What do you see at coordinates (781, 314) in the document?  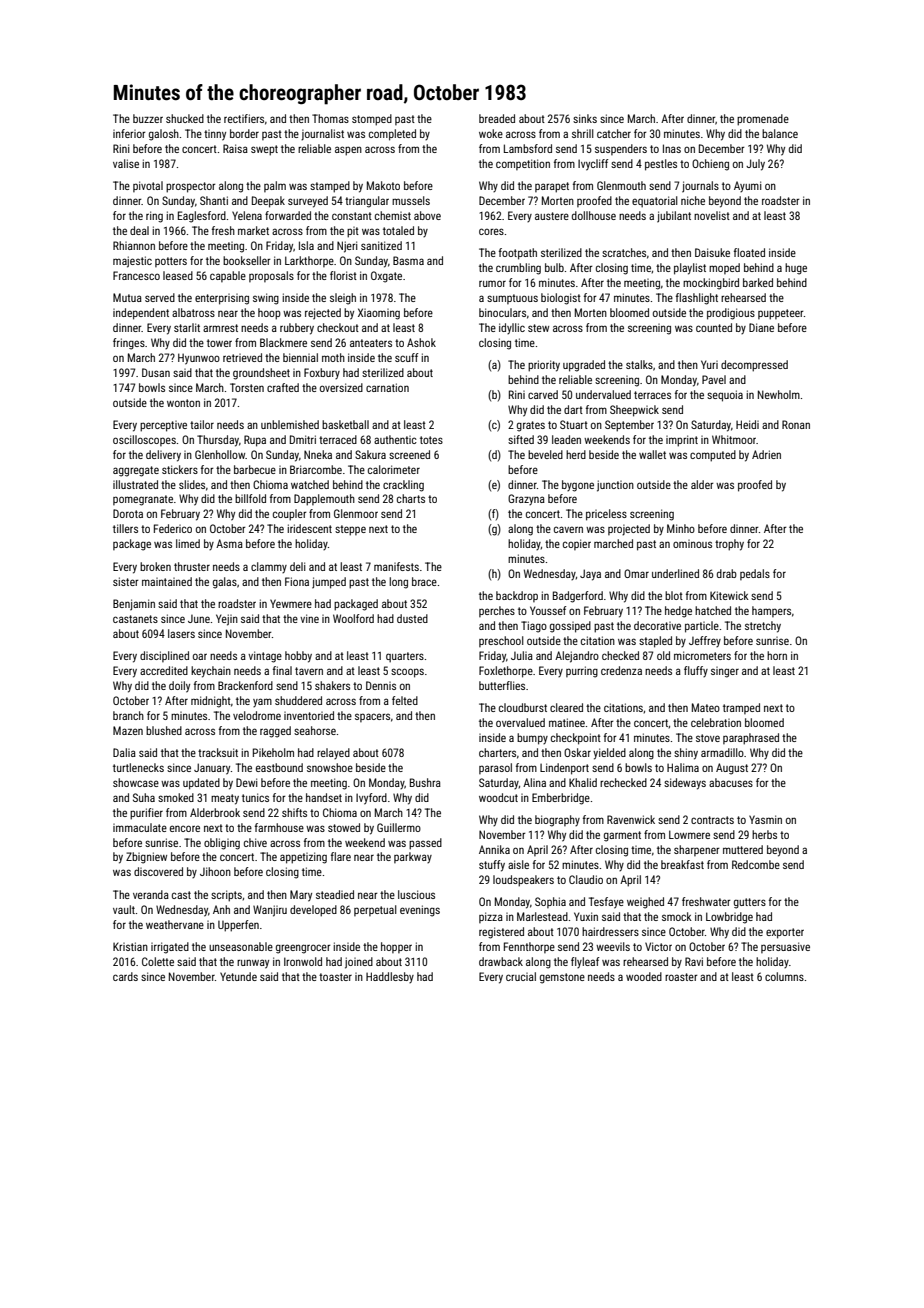 I see `puppeteer` at bounding box center [781, 314].
